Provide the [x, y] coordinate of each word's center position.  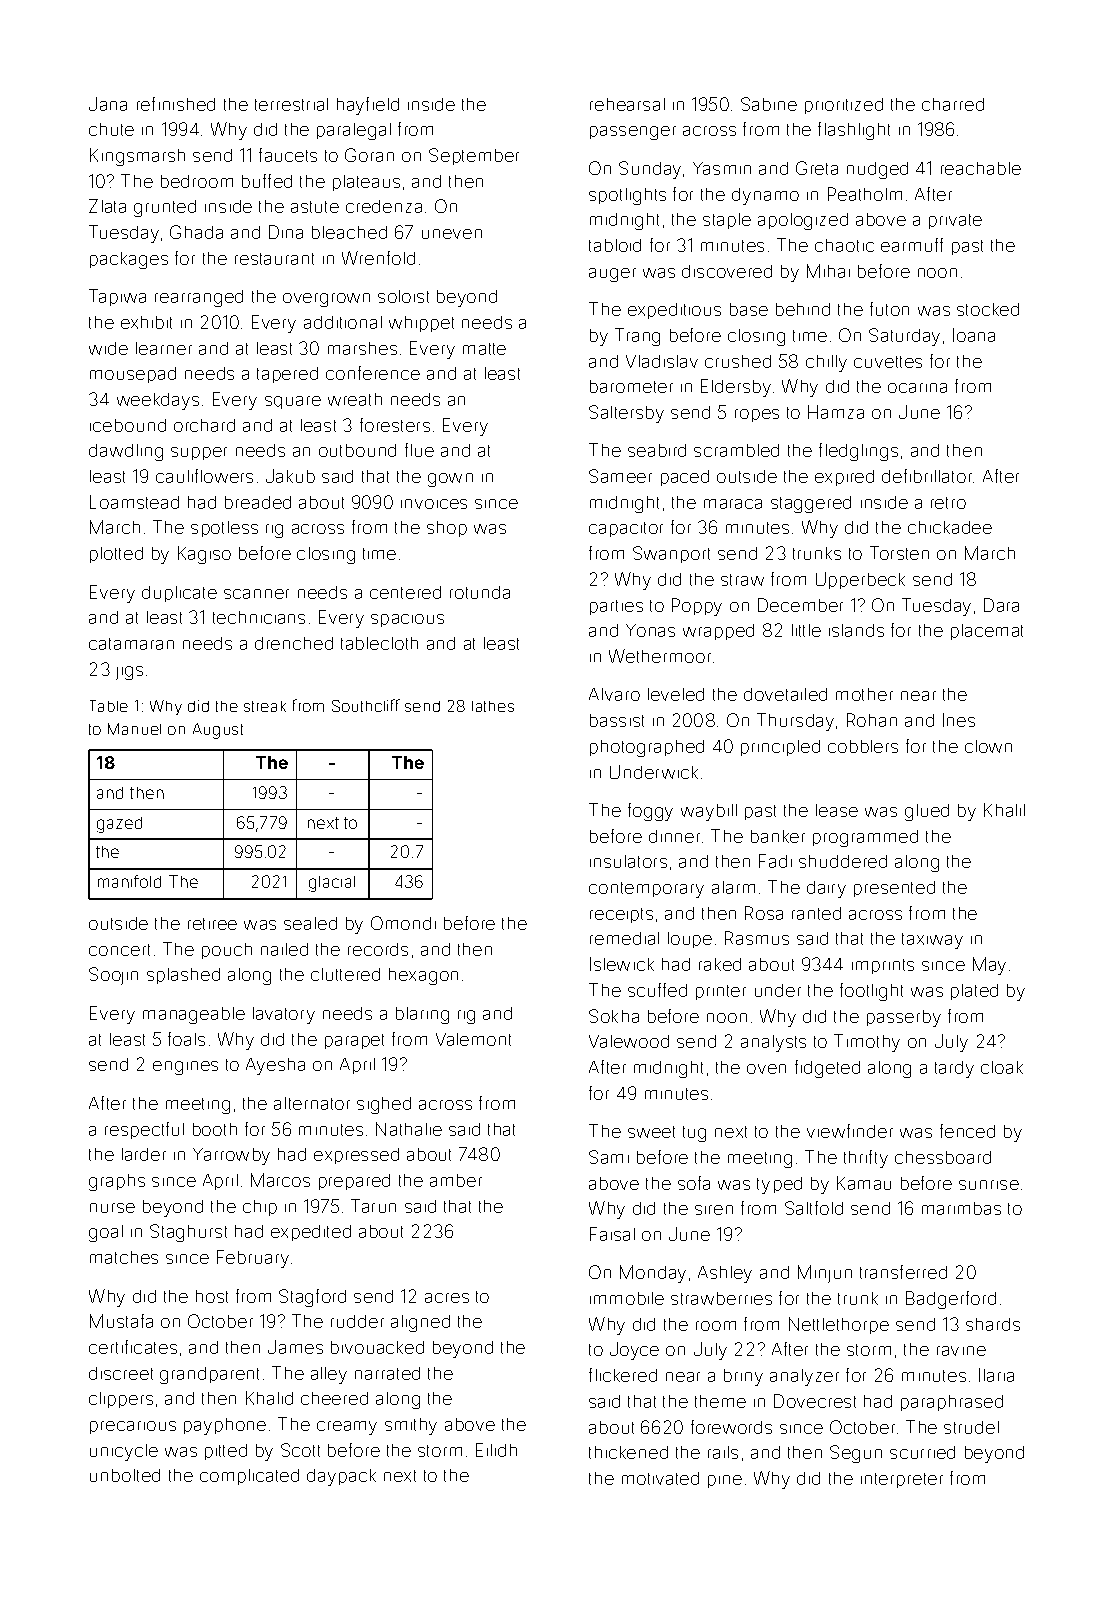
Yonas [650, 630]
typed [779, 1185]
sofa [694, 1183]
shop [447, 529]
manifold [129, 881]
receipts [621, 915]
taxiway [932, 941]
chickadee [950, 527]
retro [948, 503]
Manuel [134, 729]
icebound [128, 425]
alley [329, 1375]
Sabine [769, 104]
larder [144, 1154]
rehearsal [627, 104]
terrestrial [291, 104]
